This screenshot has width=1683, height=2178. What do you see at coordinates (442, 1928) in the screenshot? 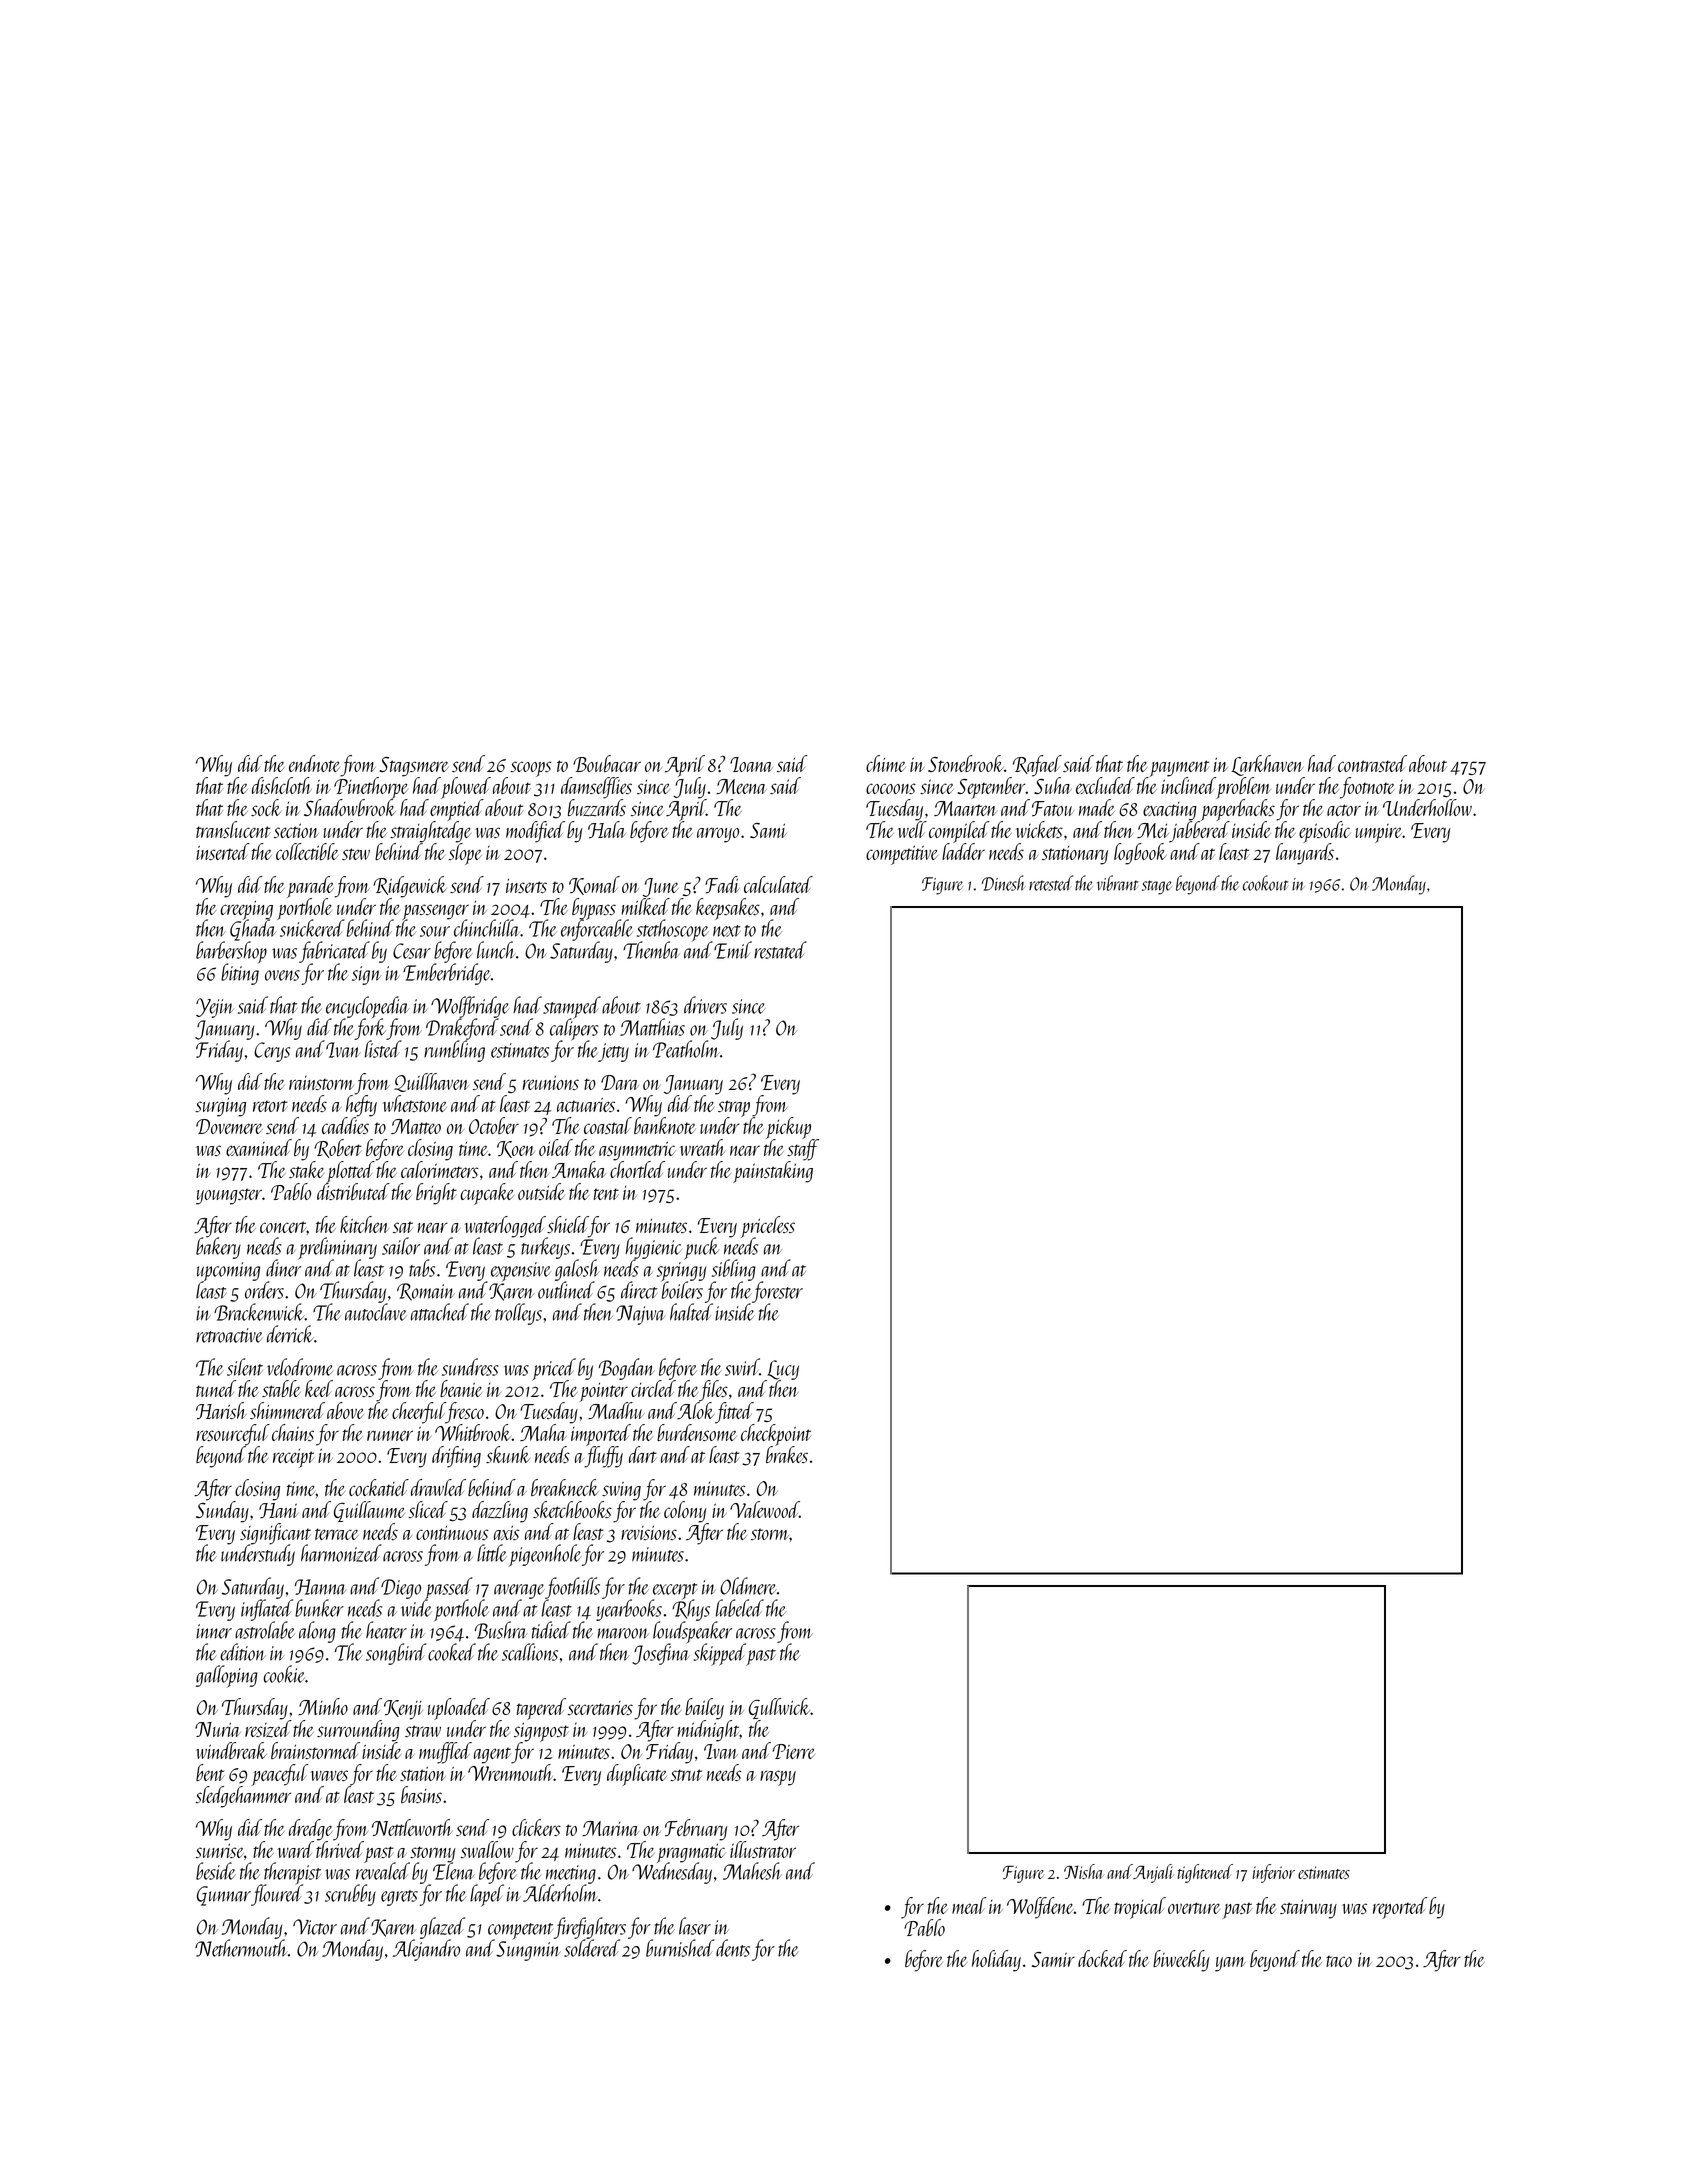
I see `glazed` at bounding box center [442, 1928].
